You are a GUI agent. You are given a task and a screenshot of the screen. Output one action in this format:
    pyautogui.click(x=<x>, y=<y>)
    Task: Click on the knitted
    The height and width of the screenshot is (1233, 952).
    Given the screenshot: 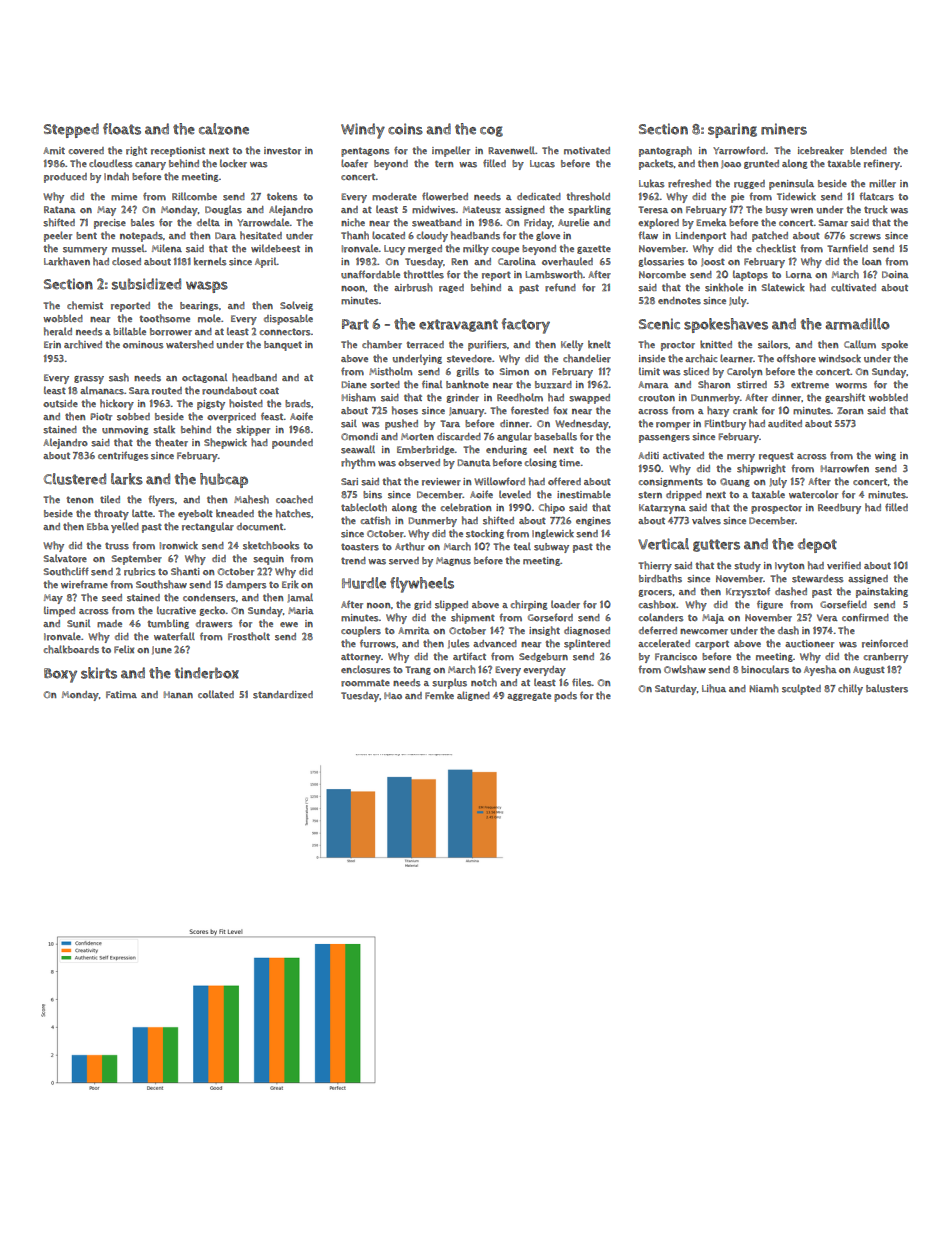 What is the action you would take?
    pyautogui.click(x=716, y=344)
